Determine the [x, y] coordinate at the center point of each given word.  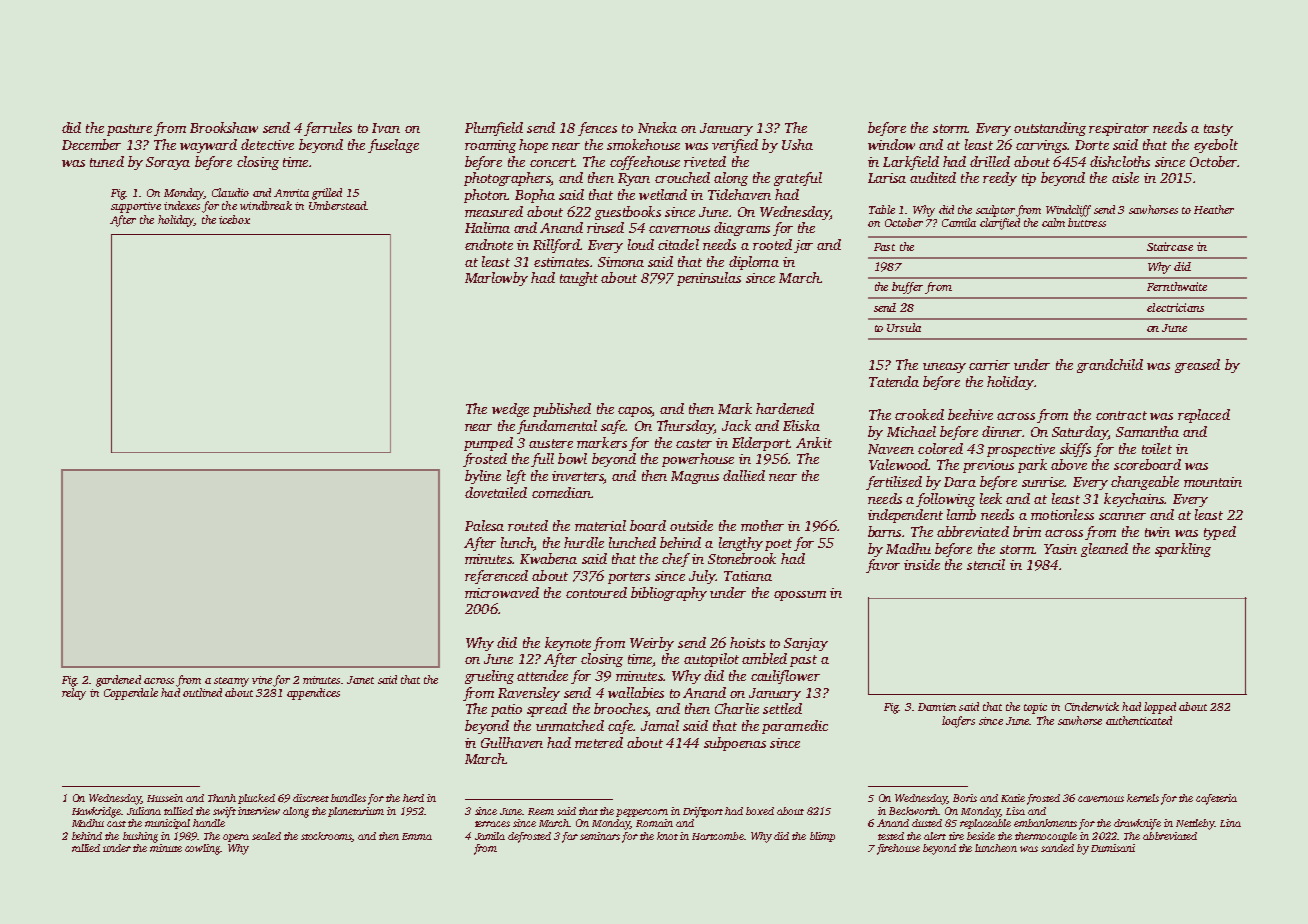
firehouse [898, 849]
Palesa [484, 525]
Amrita [291, 193]
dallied [744, 475]
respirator [1119, 129]
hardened [785, 408]
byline [483, 477]
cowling [203, 849]
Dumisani [1113, 848]
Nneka [657, 127]
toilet [1157, 448]
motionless [1062, 514]
